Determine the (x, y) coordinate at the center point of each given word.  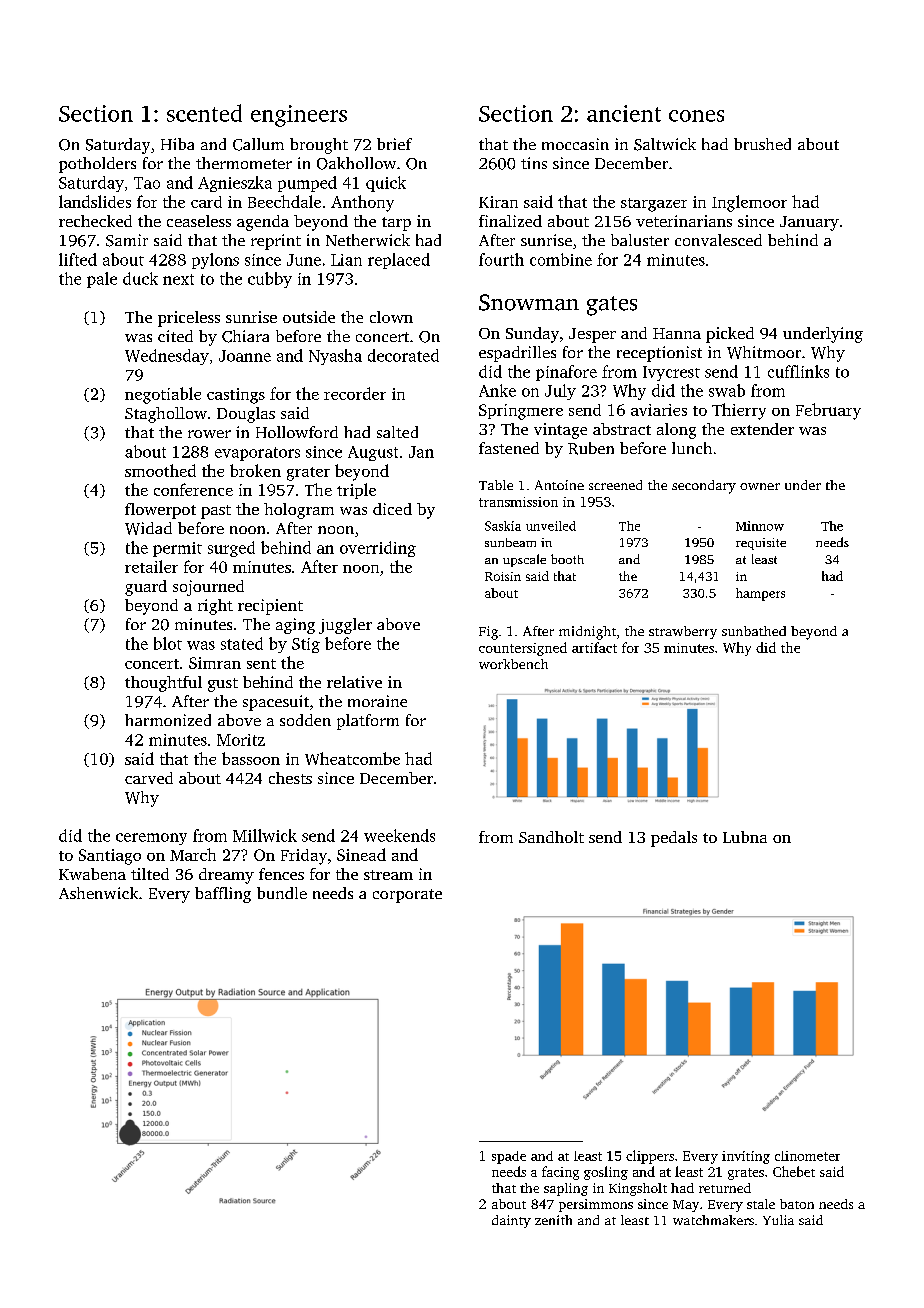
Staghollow (166, 415)
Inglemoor (749, 203)
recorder (355, 393)
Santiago (110, 857)
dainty (511, 1221)
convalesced (718, 240)
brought (319, 146)
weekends (399, 835)
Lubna (745, 837)
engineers (299, 116)
